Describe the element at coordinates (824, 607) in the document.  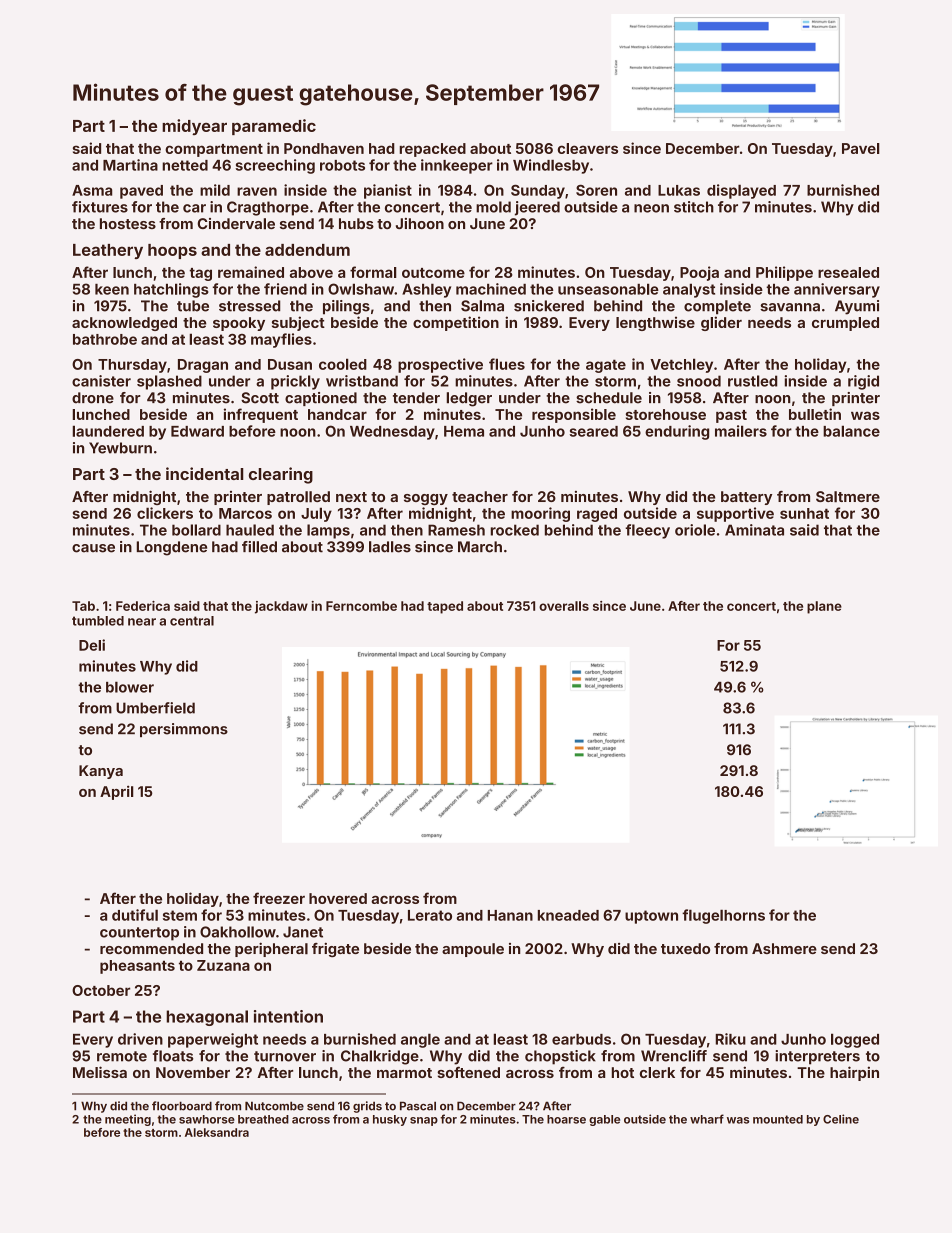
I see `plane` at that location.
